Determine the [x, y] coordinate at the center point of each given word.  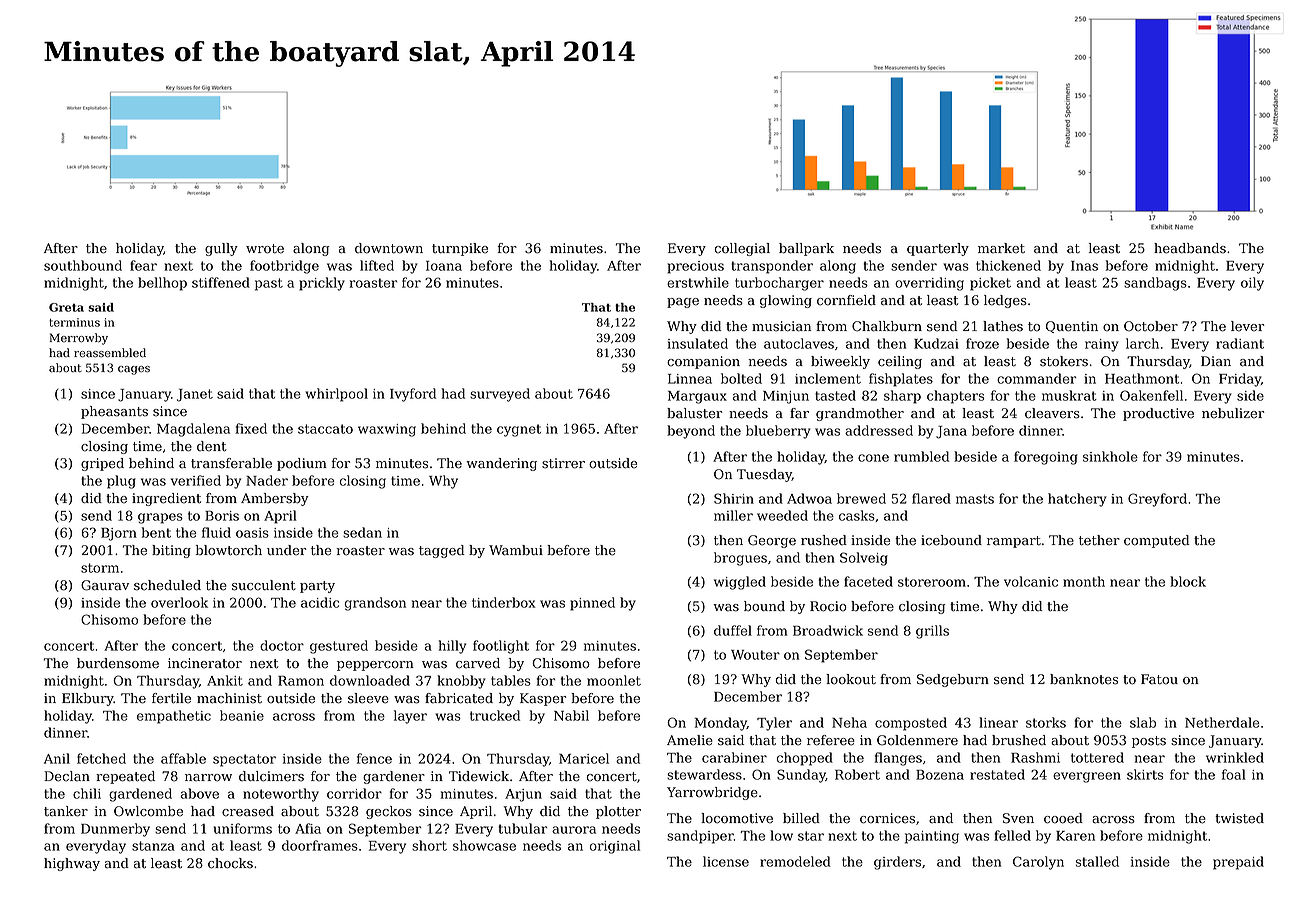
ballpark [806, 249]
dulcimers [271, 776]
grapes [160, 518]
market [1001, 248]
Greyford [1157, 500]
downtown [389, 248]
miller [733, 515]
